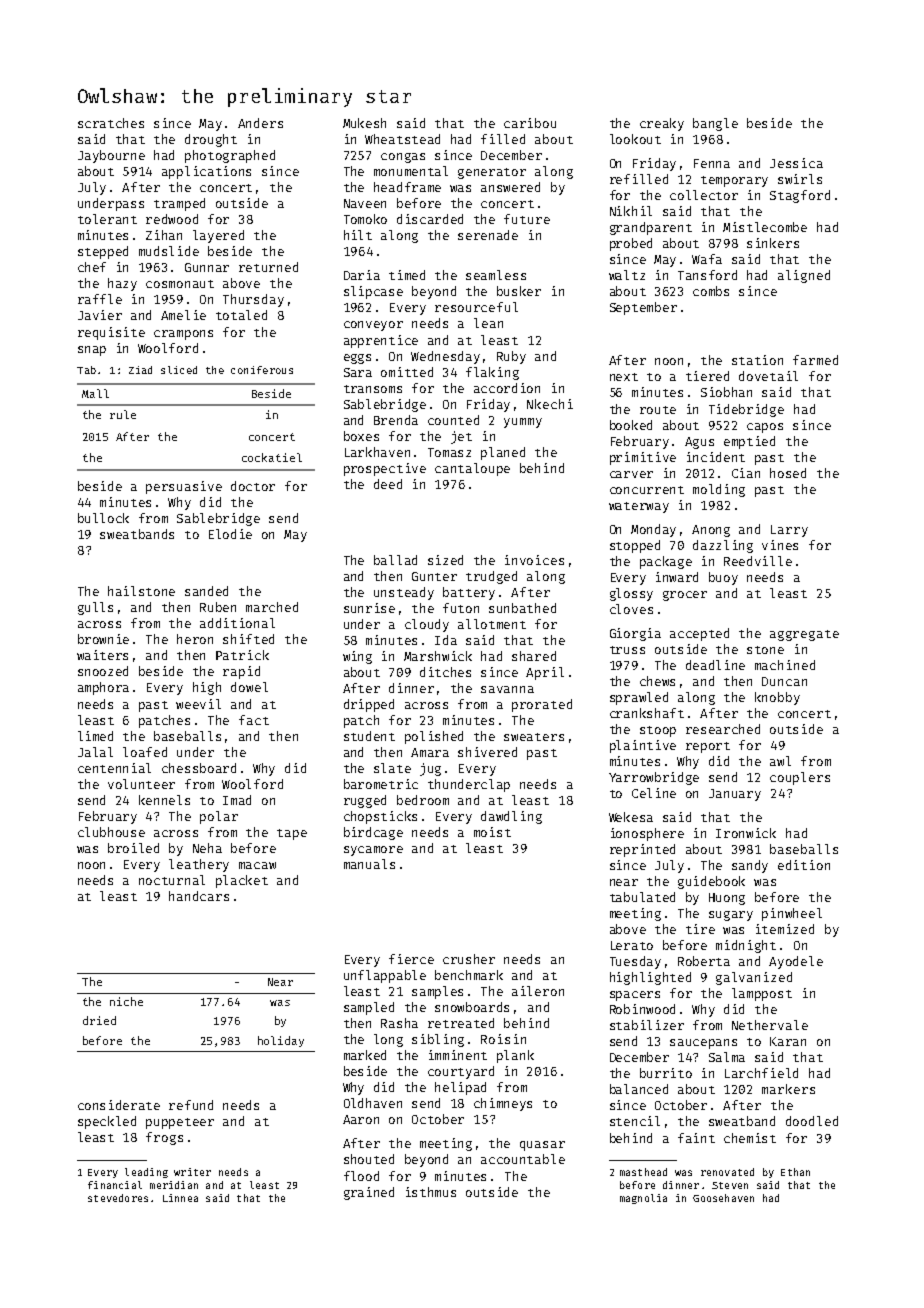 The image size is (924, 1308). I want to click on aggregate, so click(804, 635).
